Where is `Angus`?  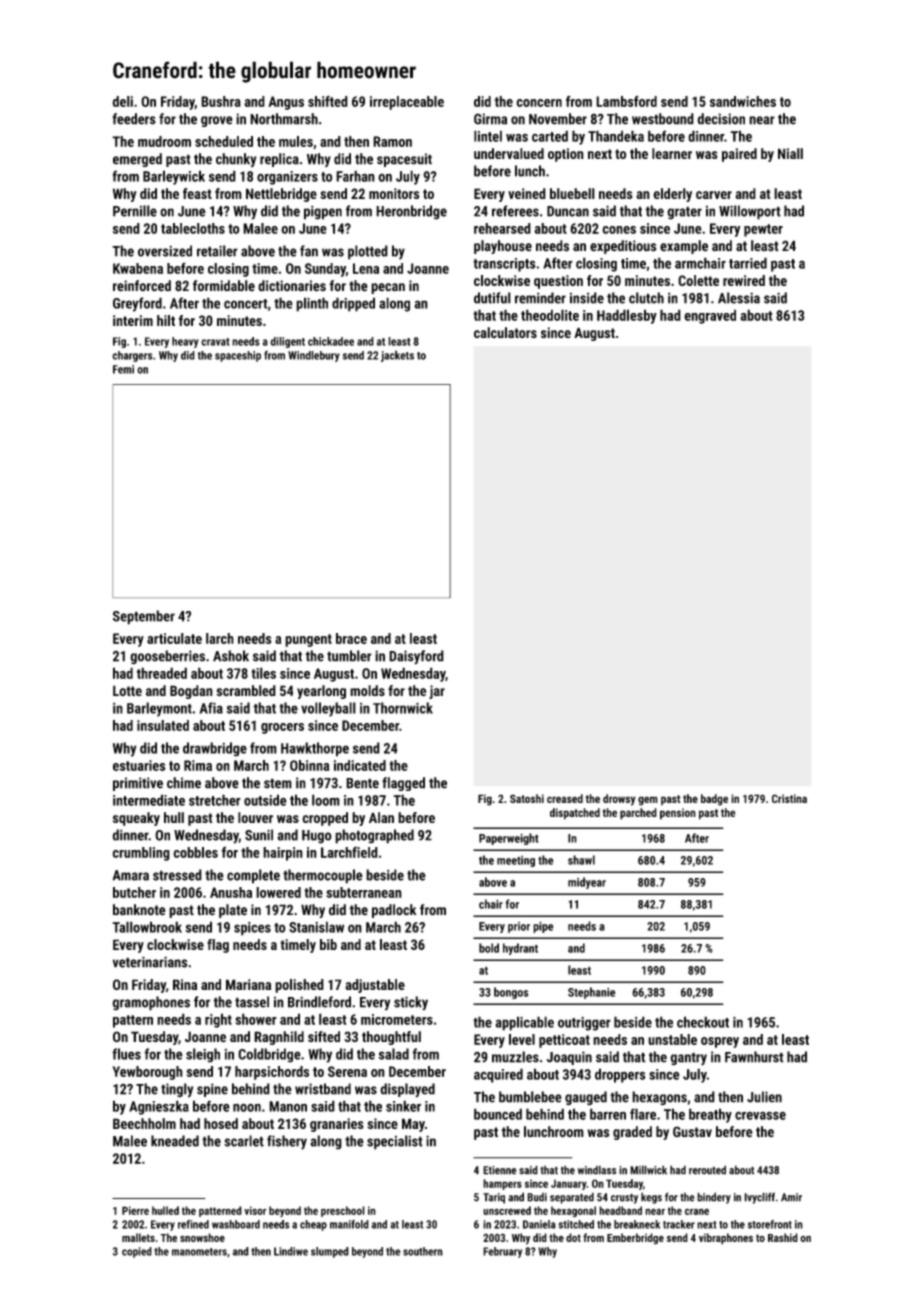
Angus is located at coordinates (286, 103).
